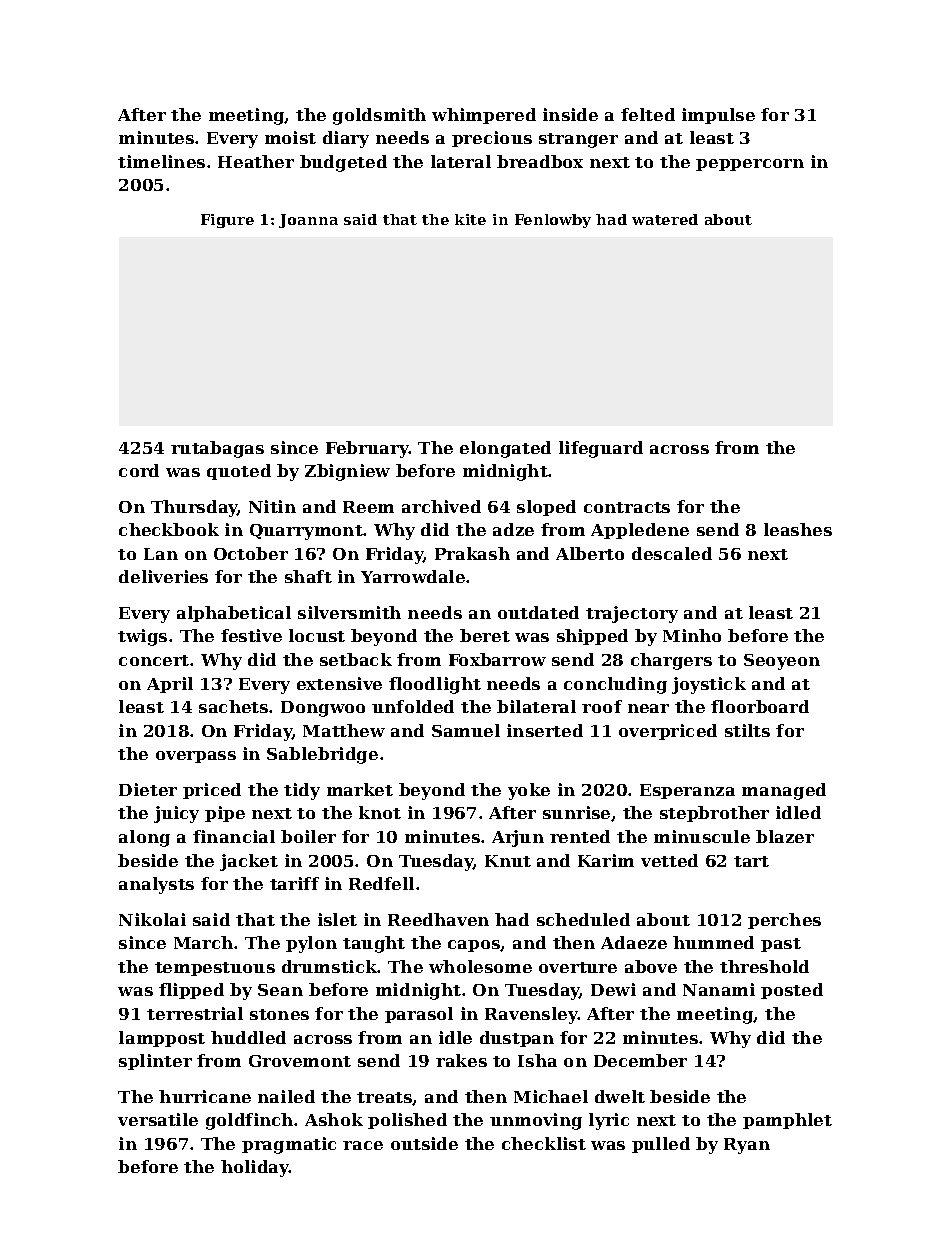 The width and height of the page is (952, 1233). I want to click on peppercorn, so click(750, 165).
